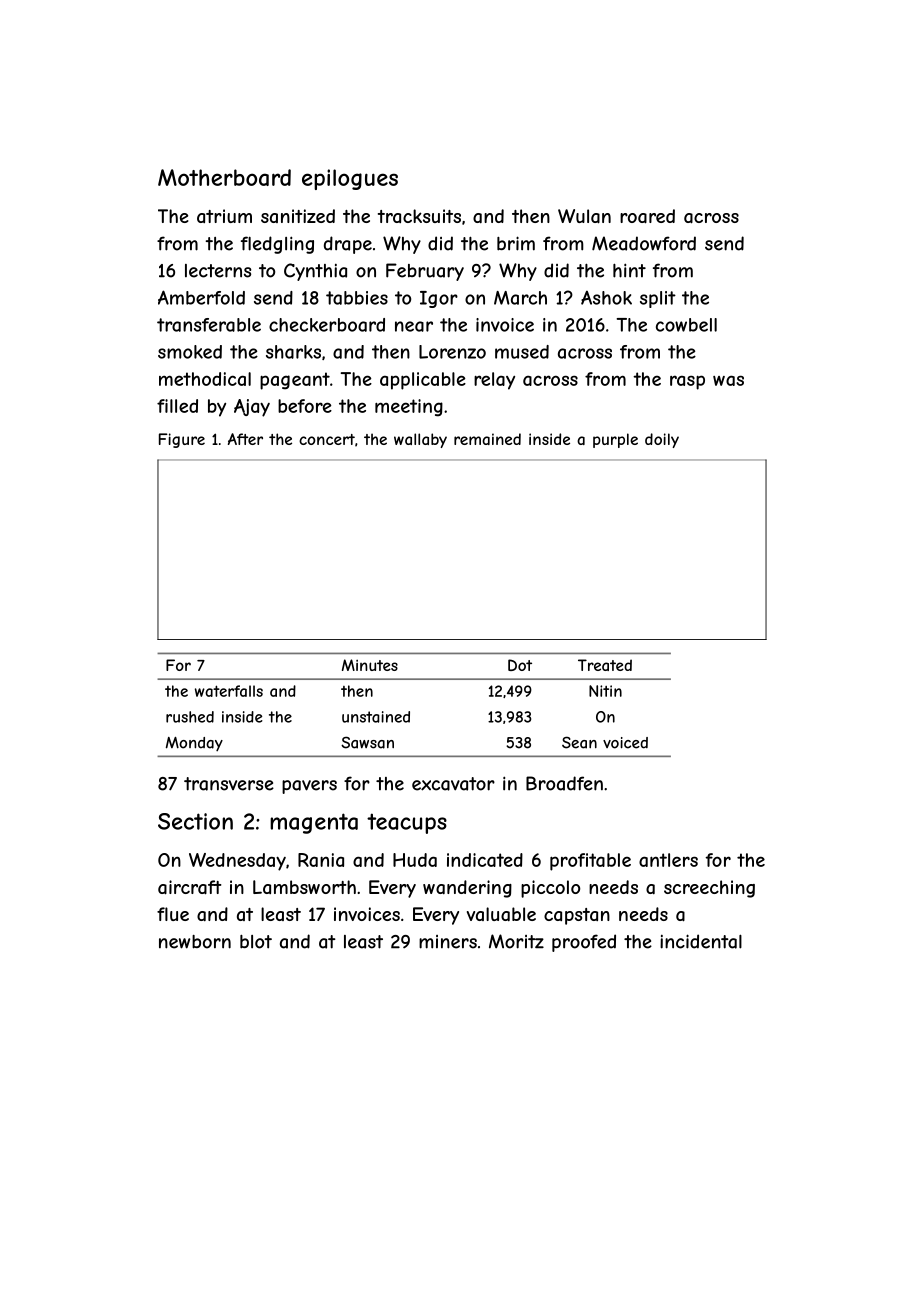 The width and height of the screenshot is (924, 1311). What do you see at coordinates (224, 177) in the screenshot?
I see `Motherboard` at bounding box center [224, 177].
